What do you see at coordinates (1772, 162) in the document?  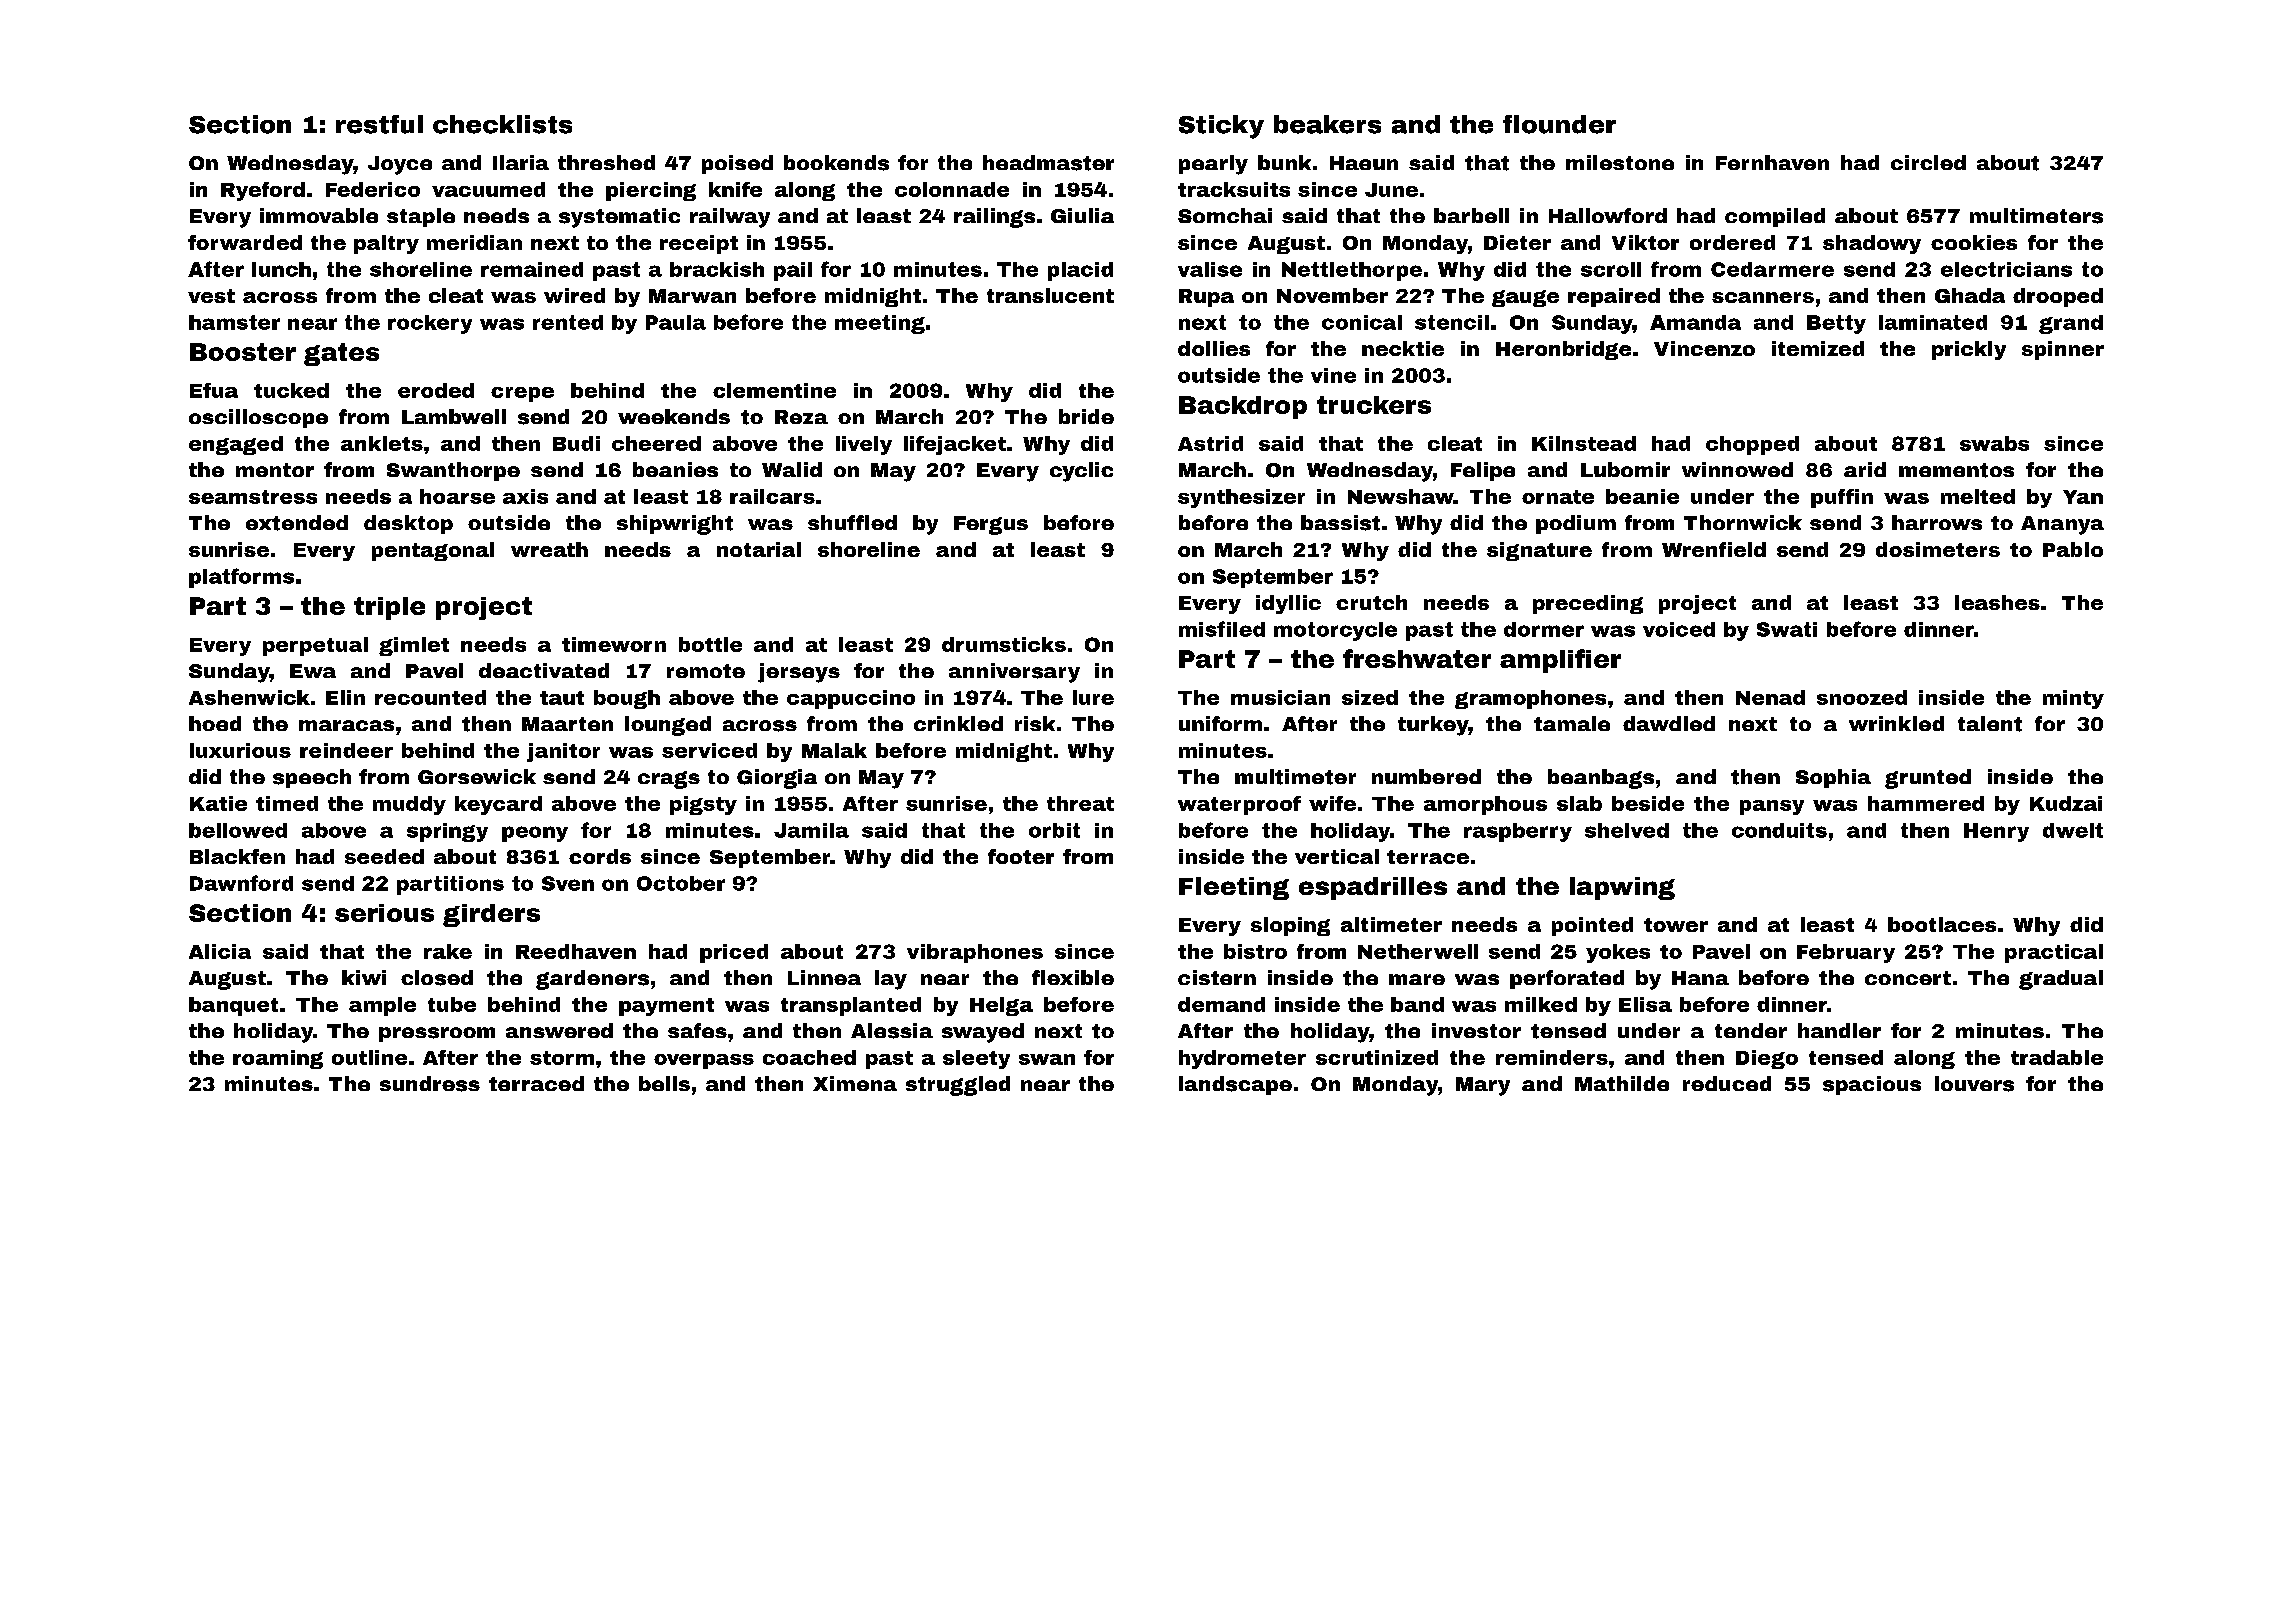 I see `Fernhaven` at bounding box center [1772, 162].
